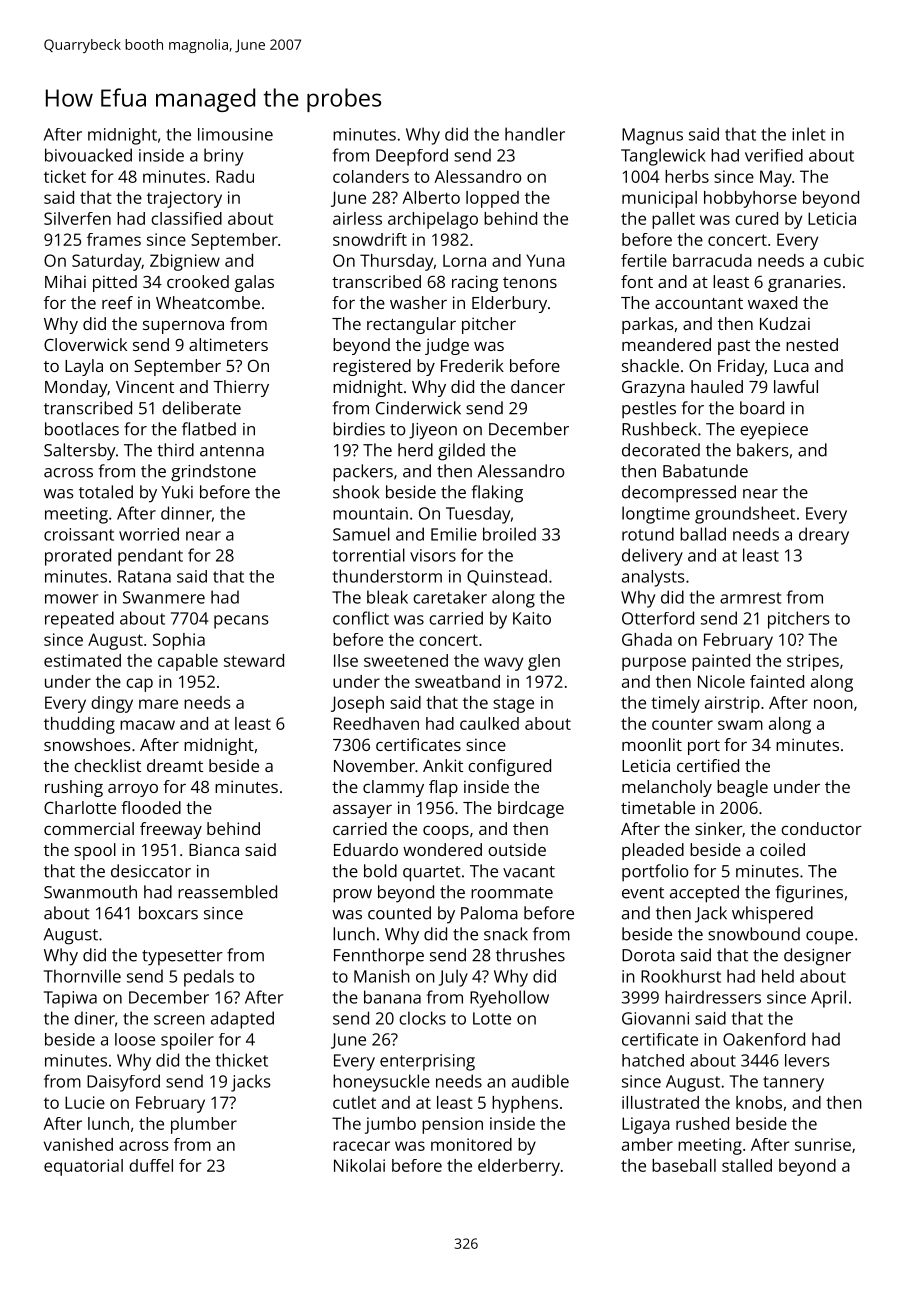 The width and height of the screenshot is (908, 1316). I want to click on bootlaces, so click(82, 429).
